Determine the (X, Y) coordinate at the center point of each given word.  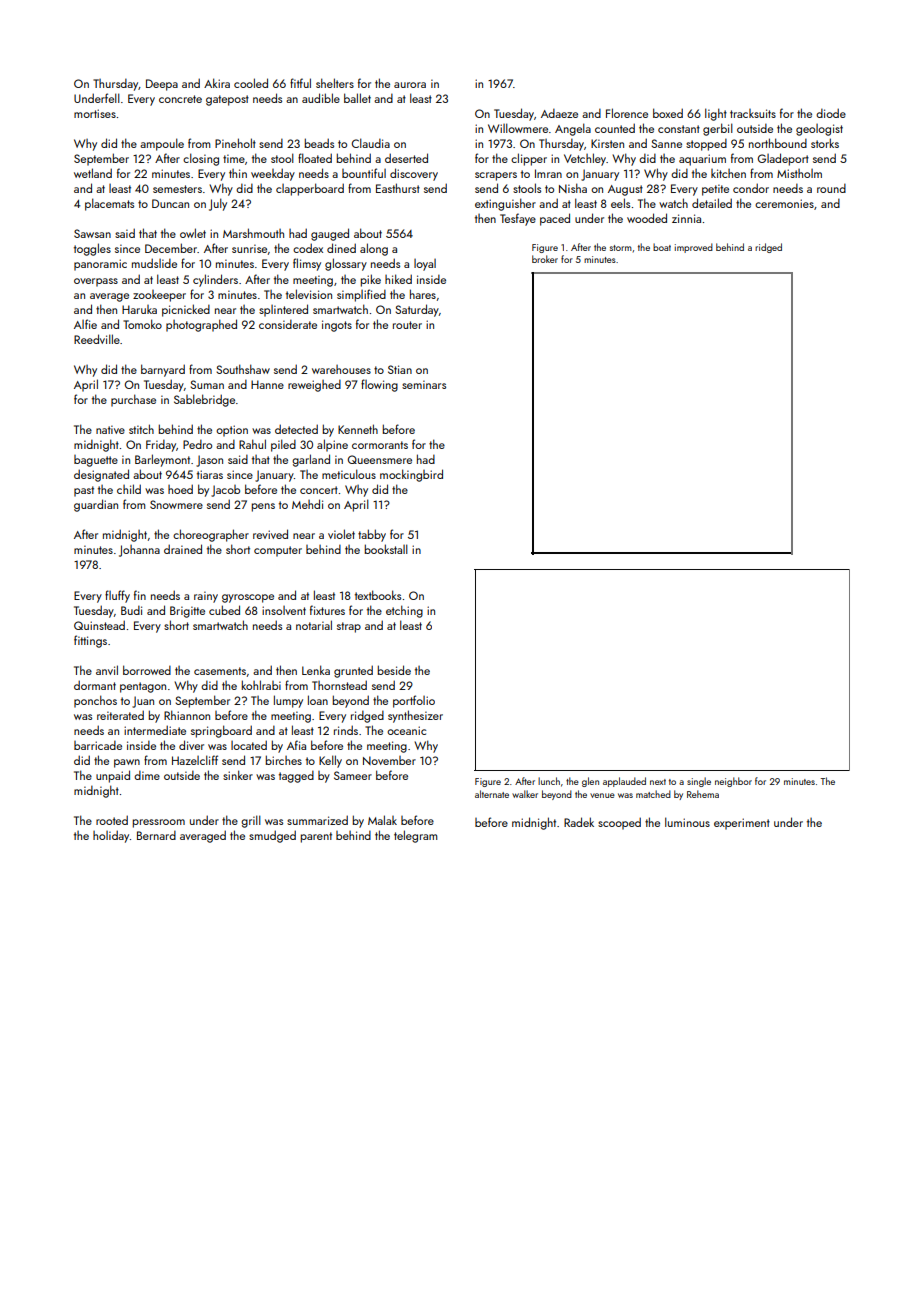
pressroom (159, 823)
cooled (251, 83)
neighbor (733, 782)
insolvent (284, 610)
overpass (96, 282)
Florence (627, 113)
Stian (400, 369)
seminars (424, 384)
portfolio (414, 701)
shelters (335, 83)
